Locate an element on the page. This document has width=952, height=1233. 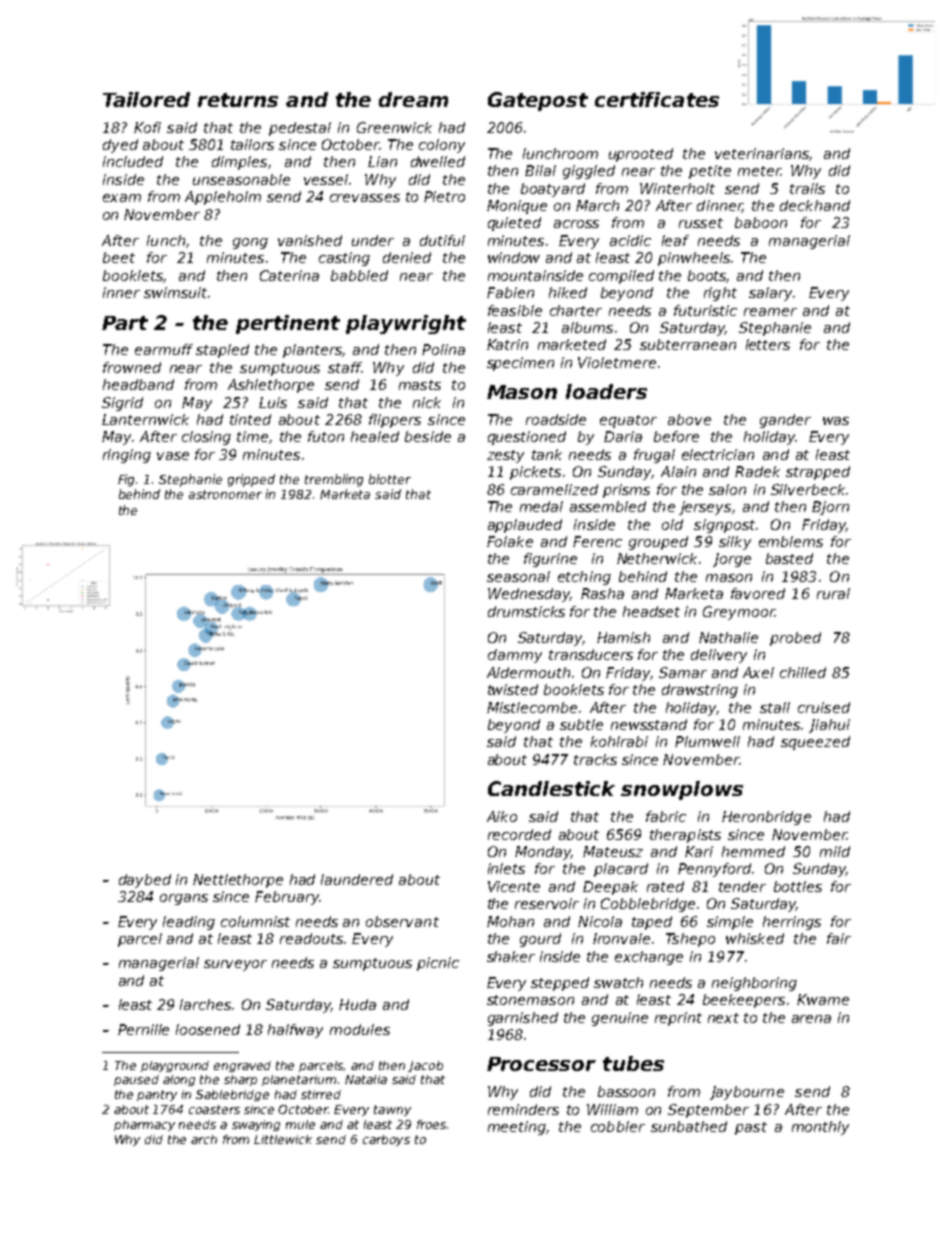
beet is located at coordinates (119, 257).
